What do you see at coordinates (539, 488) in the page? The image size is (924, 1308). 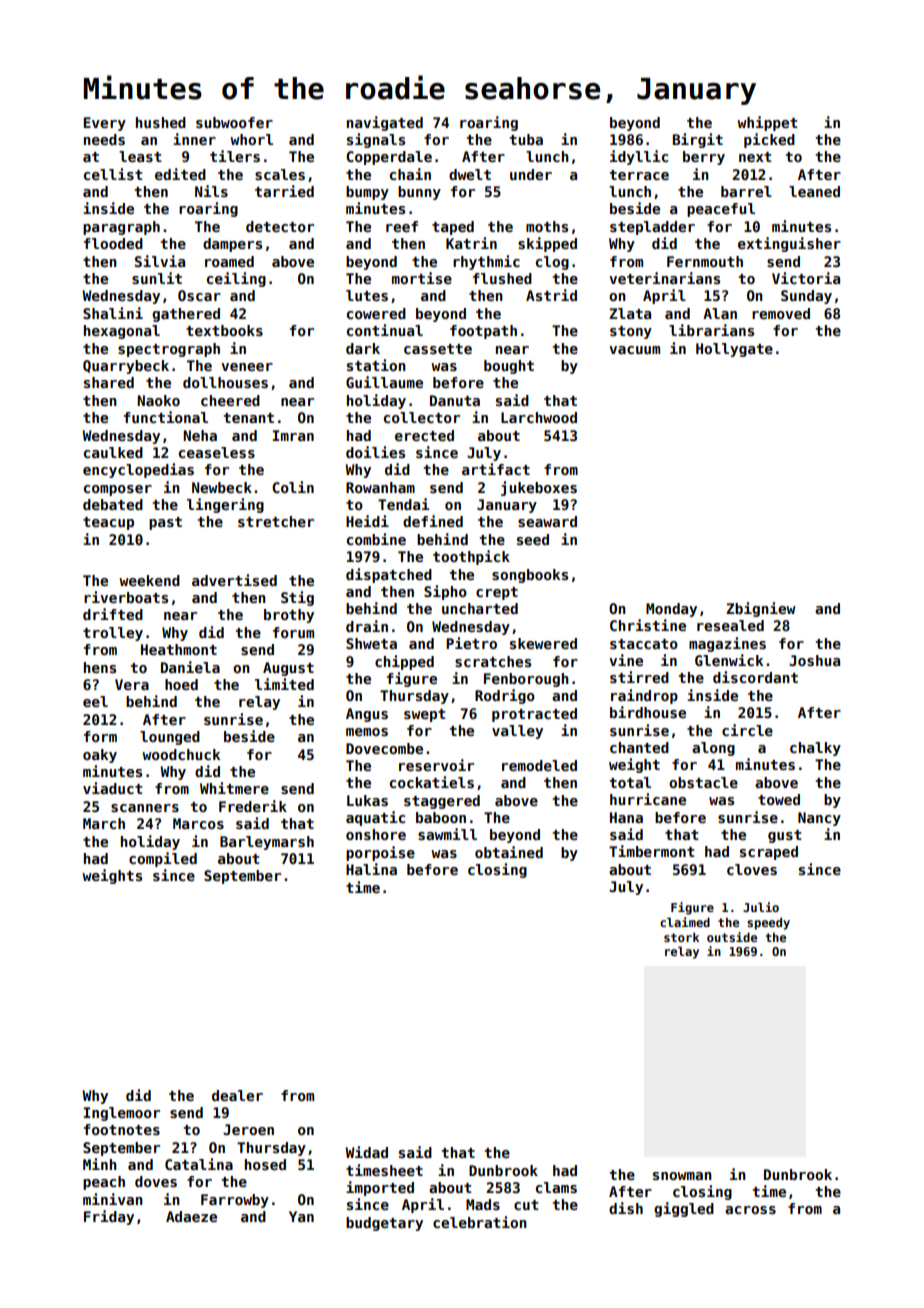 I see `jukeboxes` at bounding box center [539, 488].
